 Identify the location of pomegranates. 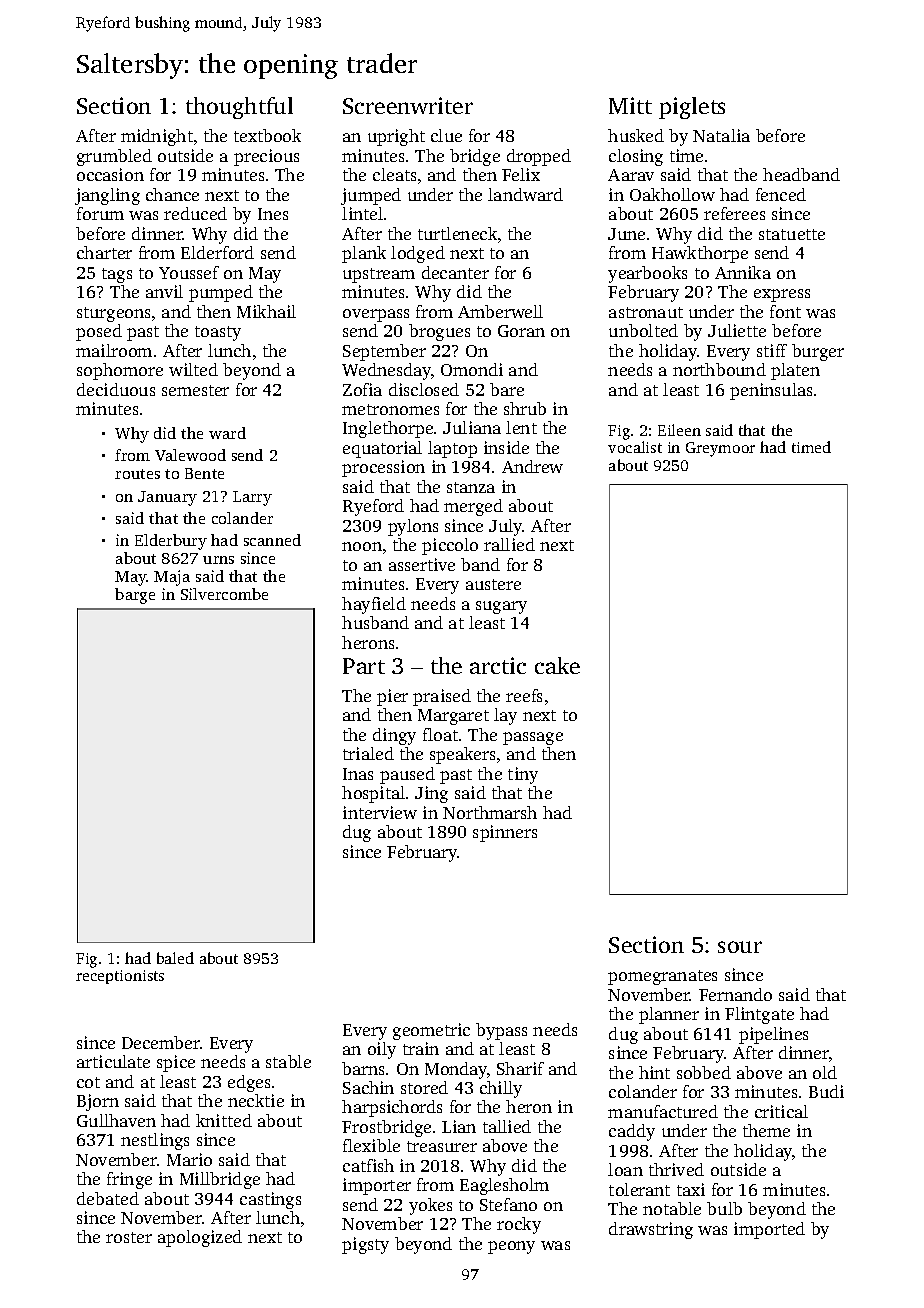
(662, 977).
